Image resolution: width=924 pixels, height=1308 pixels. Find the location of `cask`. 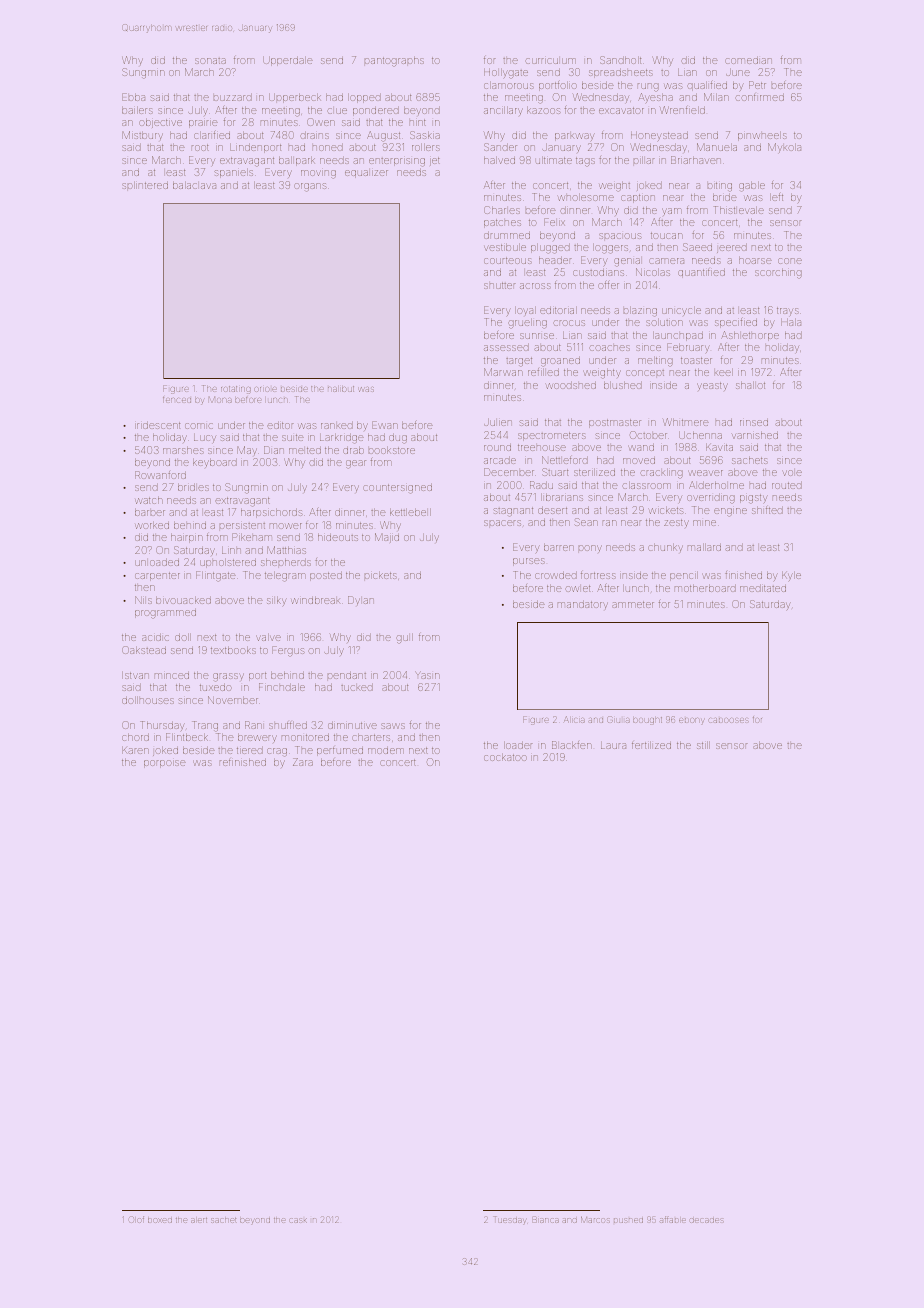

cask is located at coordinates (298, 1220).
